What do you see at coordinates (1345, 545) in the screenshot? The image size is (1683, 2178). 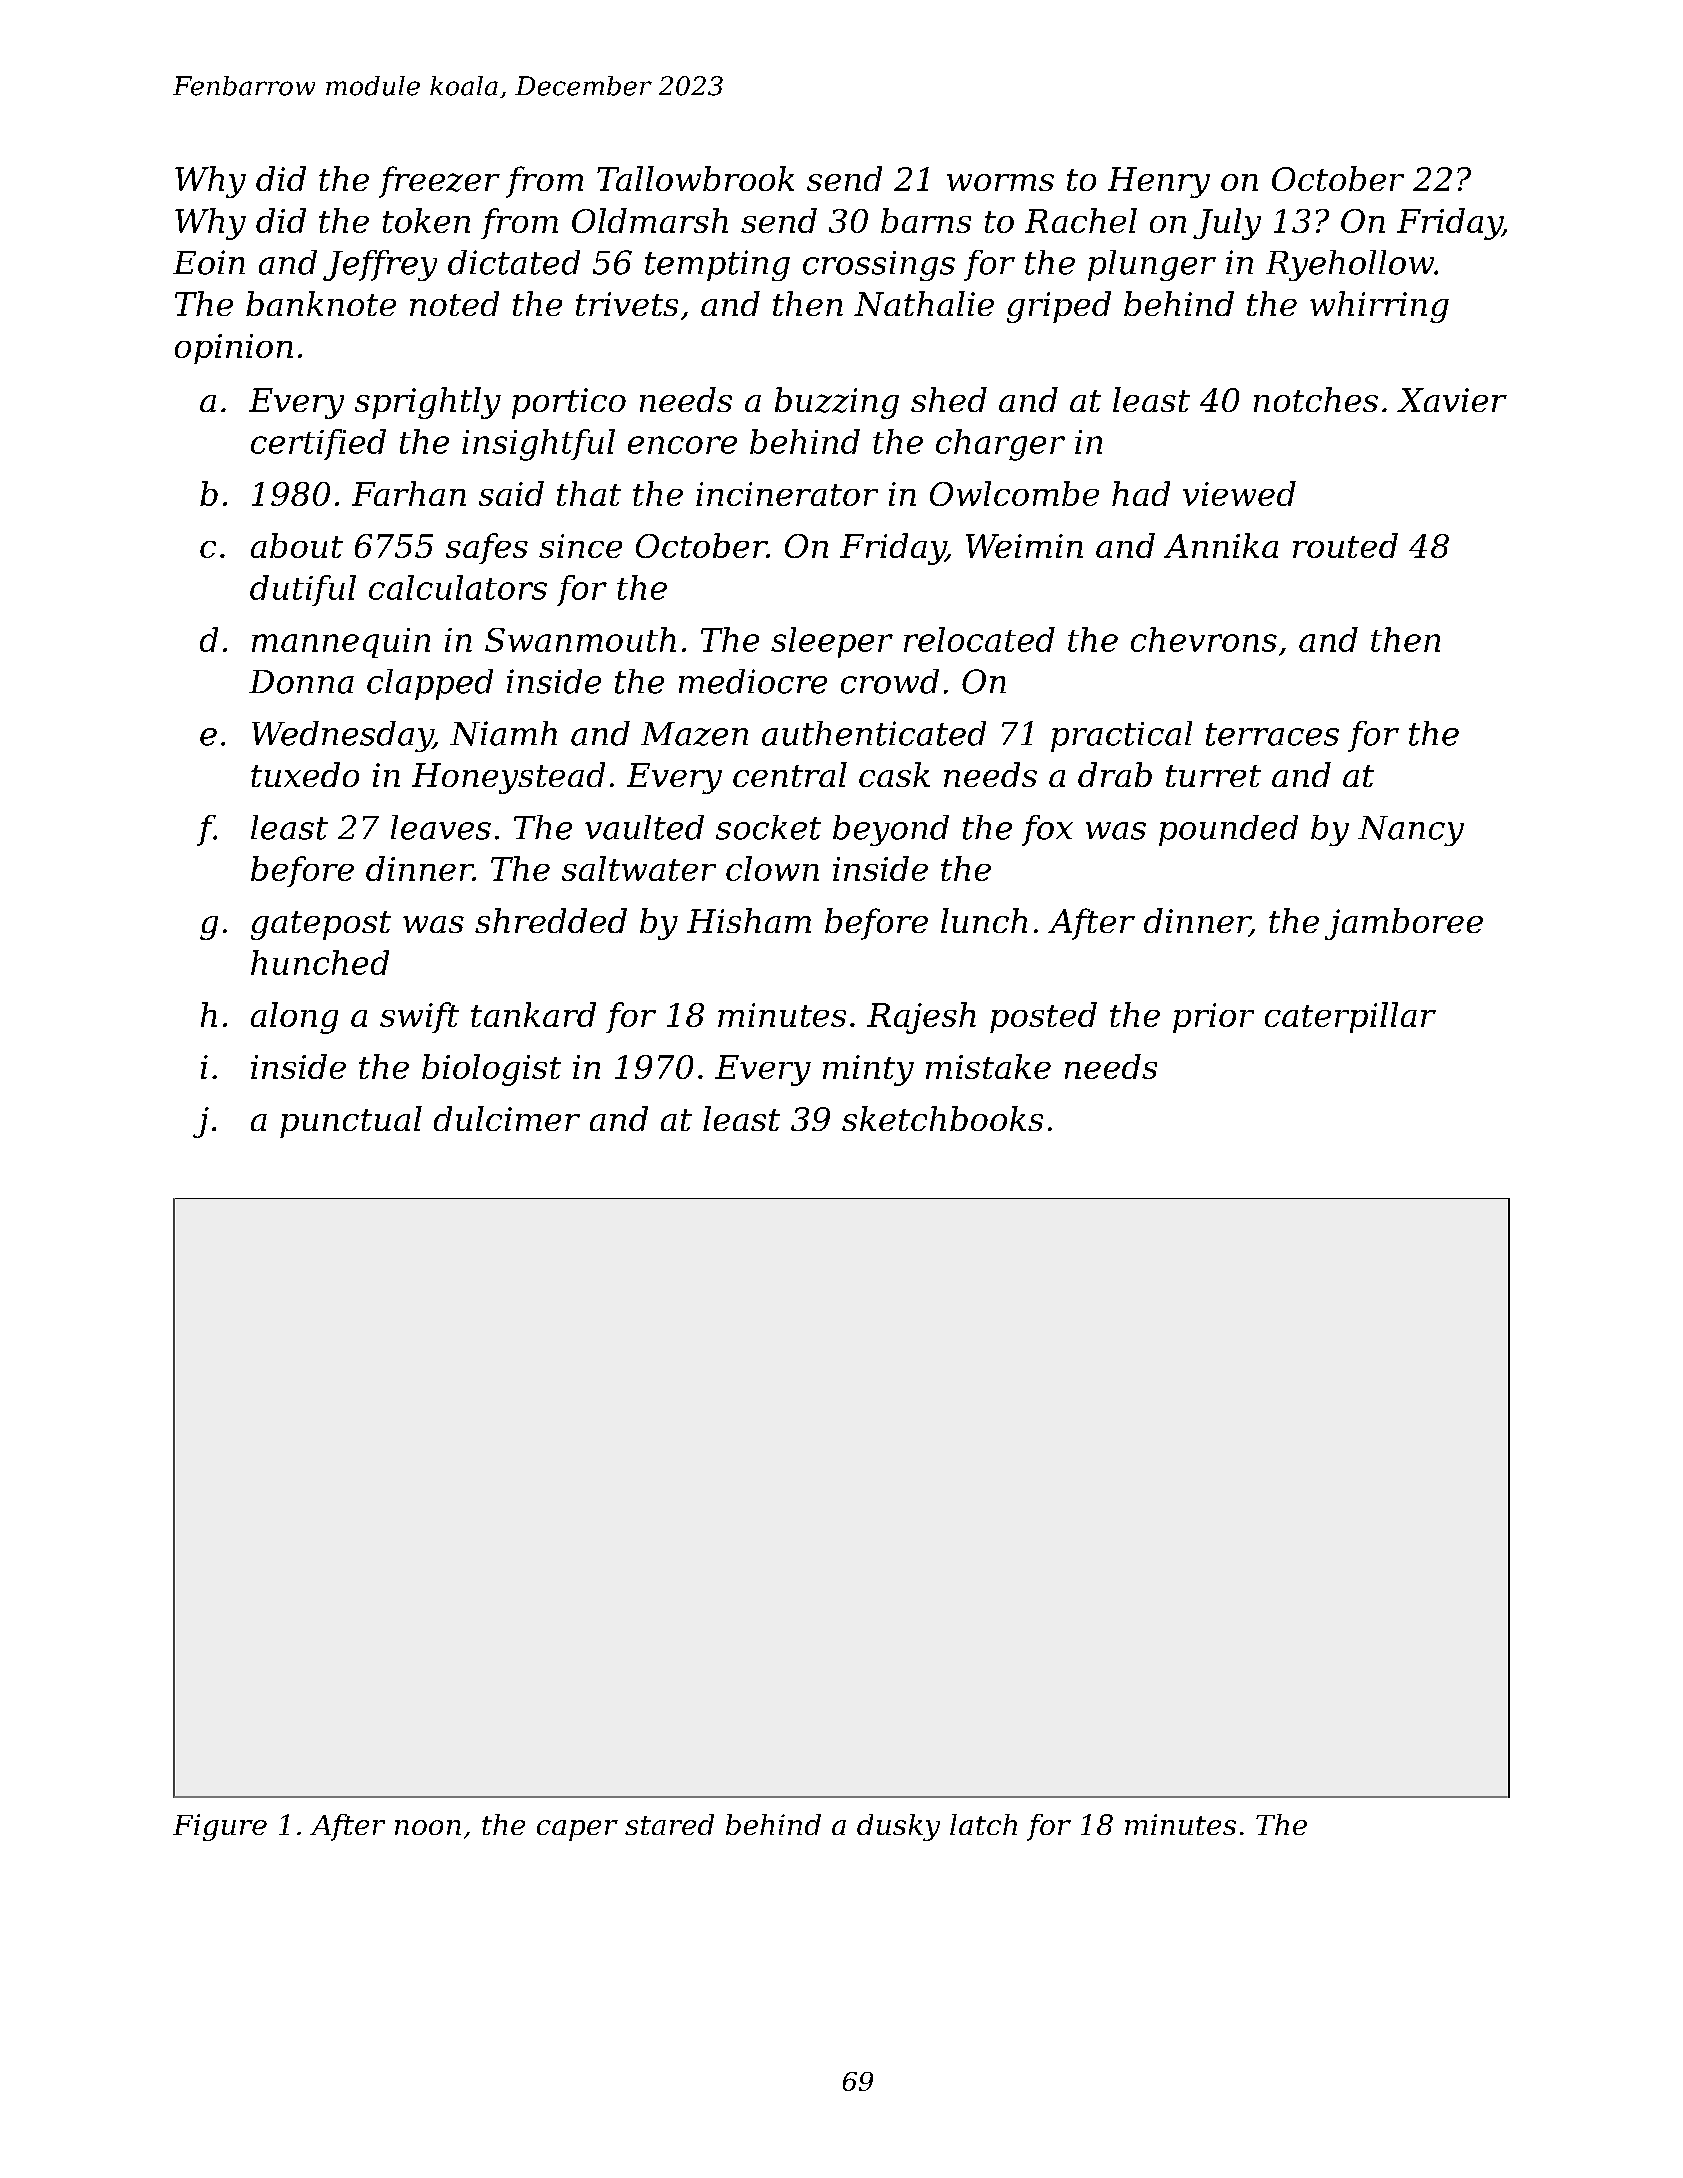 I see `routed` at bounding box center [1345, 545].
